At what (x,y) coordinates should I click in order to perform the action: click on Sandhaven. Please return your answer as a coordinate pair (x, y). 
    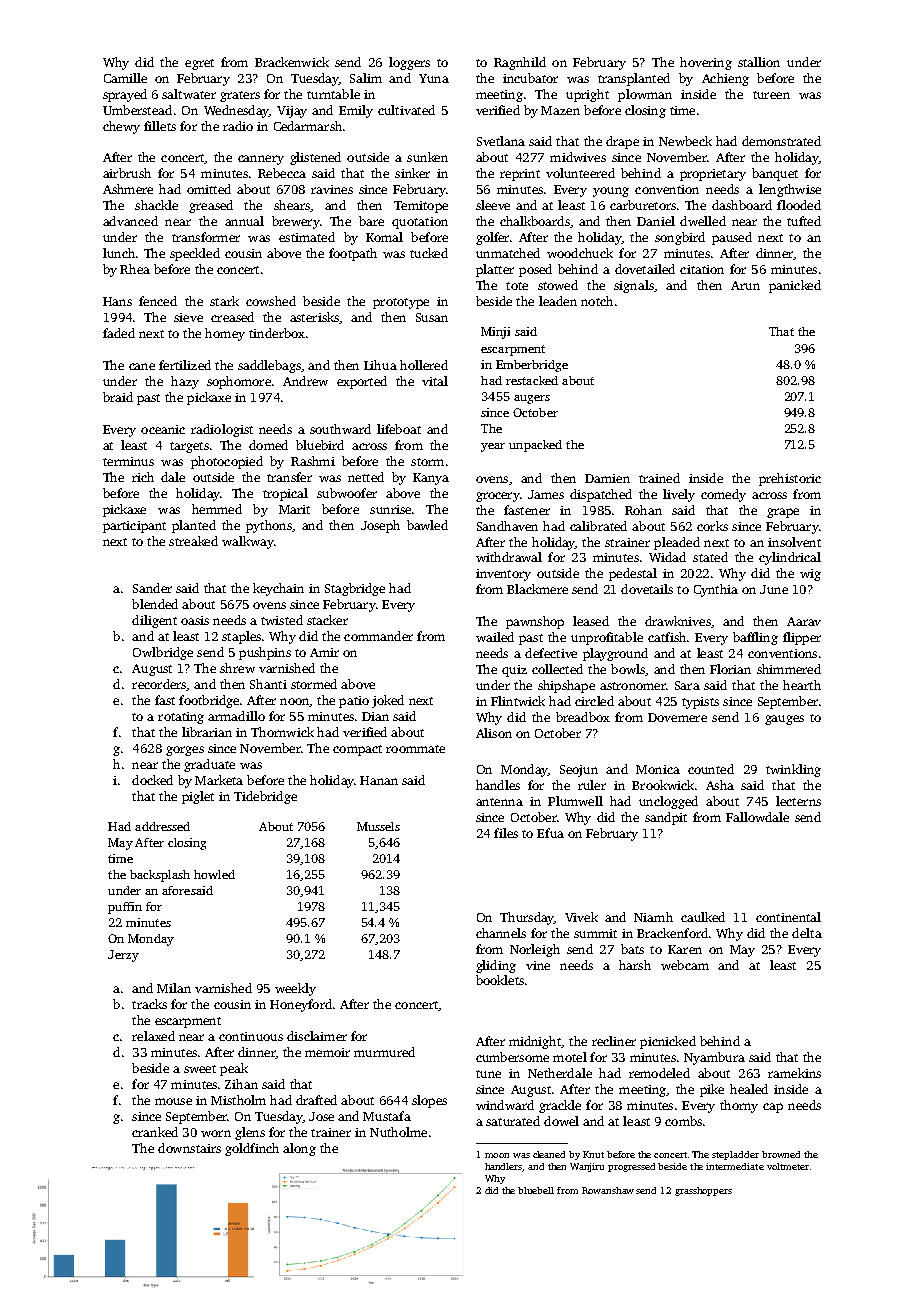
    Looking at the image, I should click on (507, 526).
